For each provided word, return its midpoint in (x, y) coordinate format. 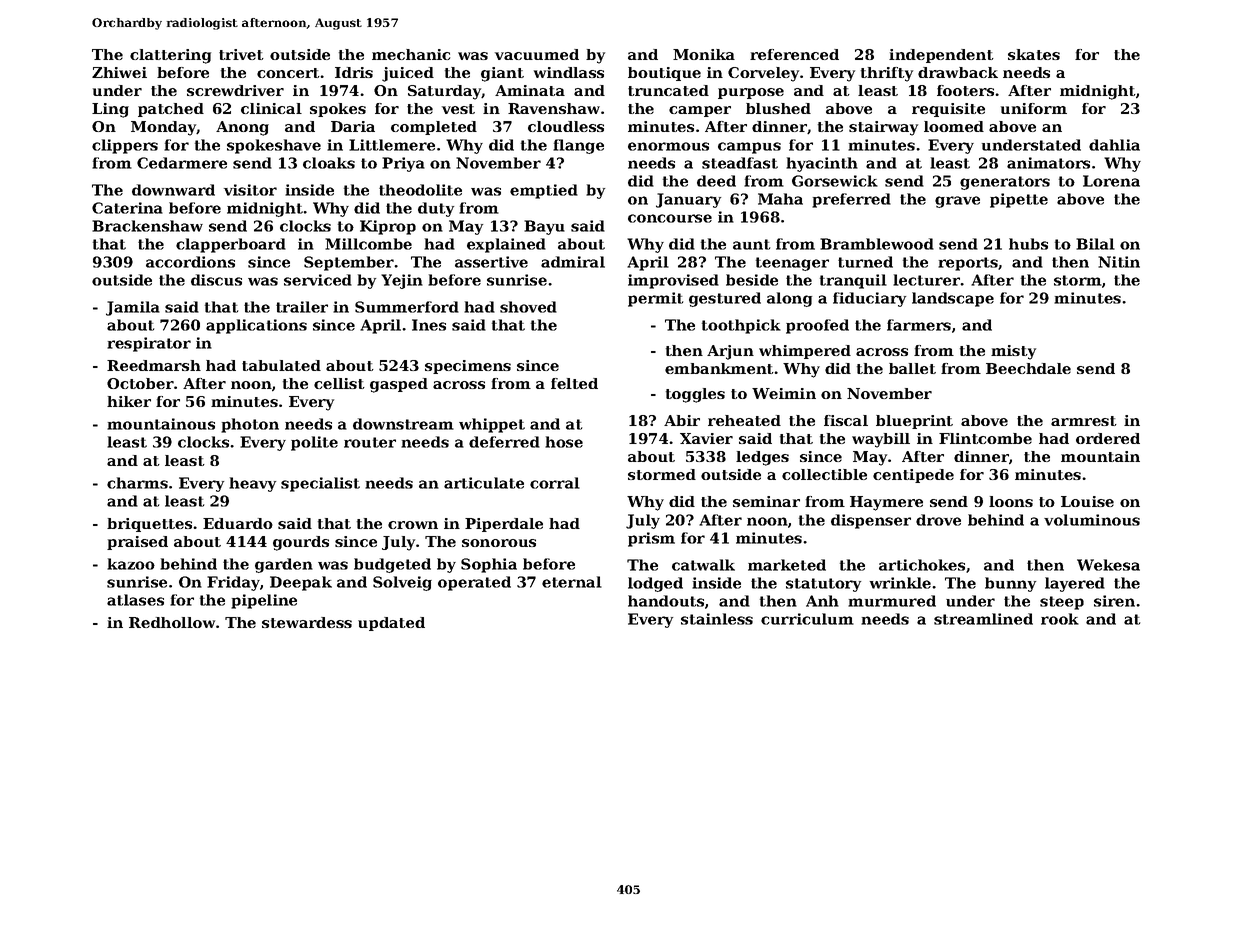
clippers (125, 146)
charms (137, 483)
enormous (668, 146)
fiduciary (869, 299)
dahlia (1114, 145)
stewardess (307, 622)
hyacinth (822, 164)
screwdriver (235, 90)
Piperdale (504, 525)
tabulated (281, 365)
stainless (717, 619)
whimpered (805, 352)
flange (578, 146)
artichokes (922, 565)
